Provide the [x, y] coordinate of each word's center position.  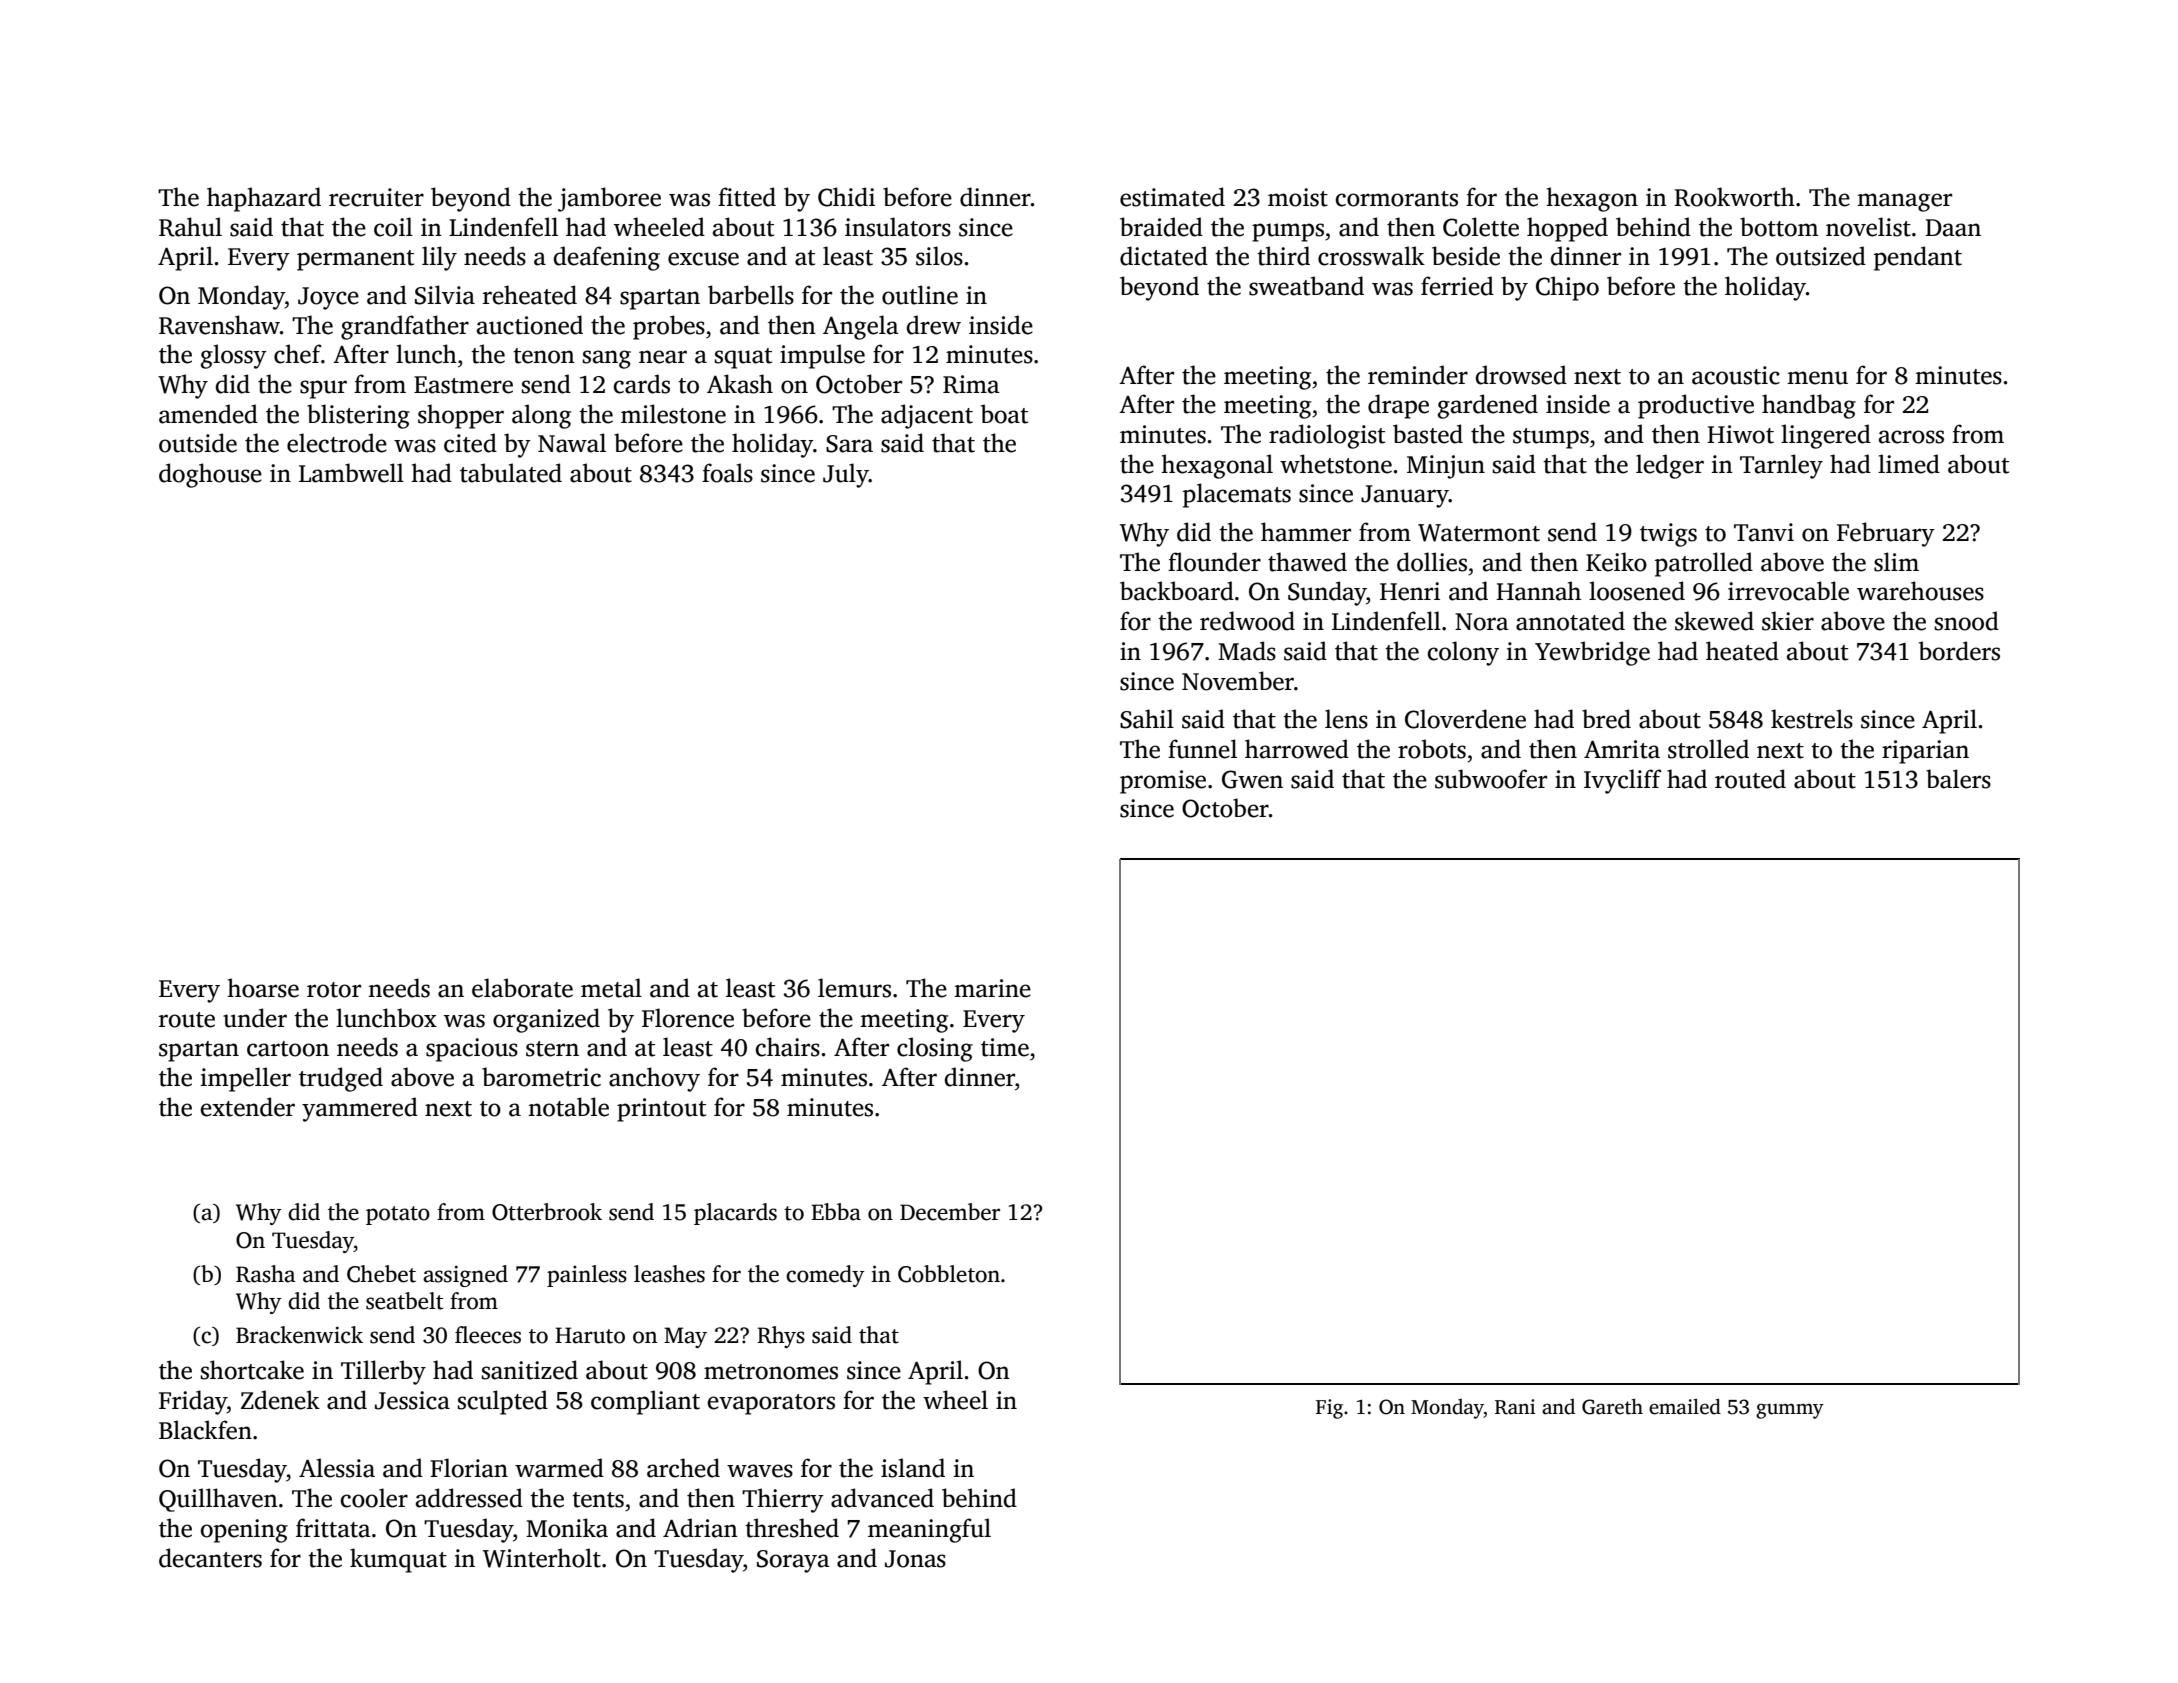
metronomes [771, 1372]
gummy [1790, 1411]
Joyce [328, 298]
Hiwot [1740, 434]
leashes [669, 1274]
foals [727, 473]
